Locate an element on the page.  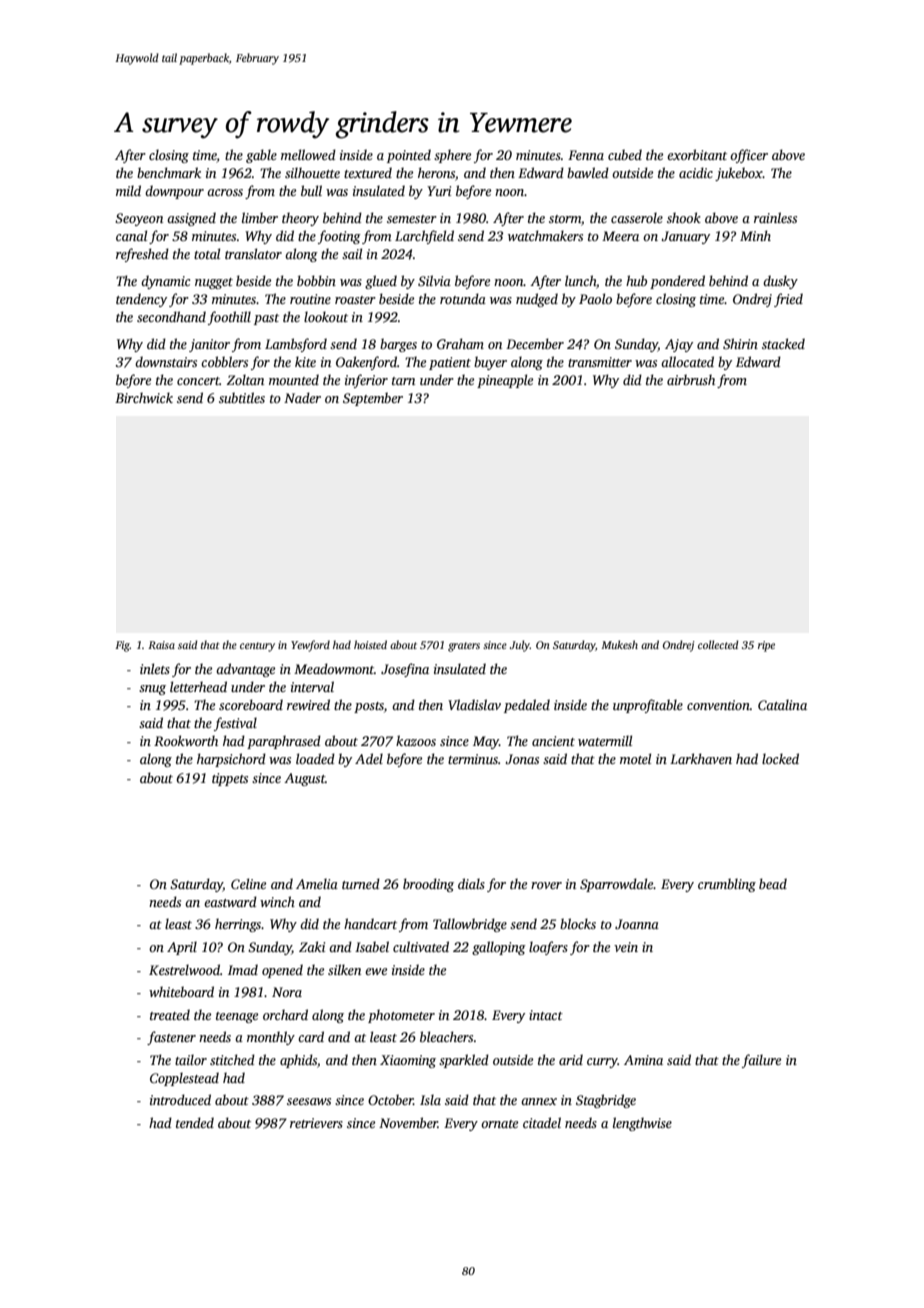
Silvia is located at coordinates (434, 280).
